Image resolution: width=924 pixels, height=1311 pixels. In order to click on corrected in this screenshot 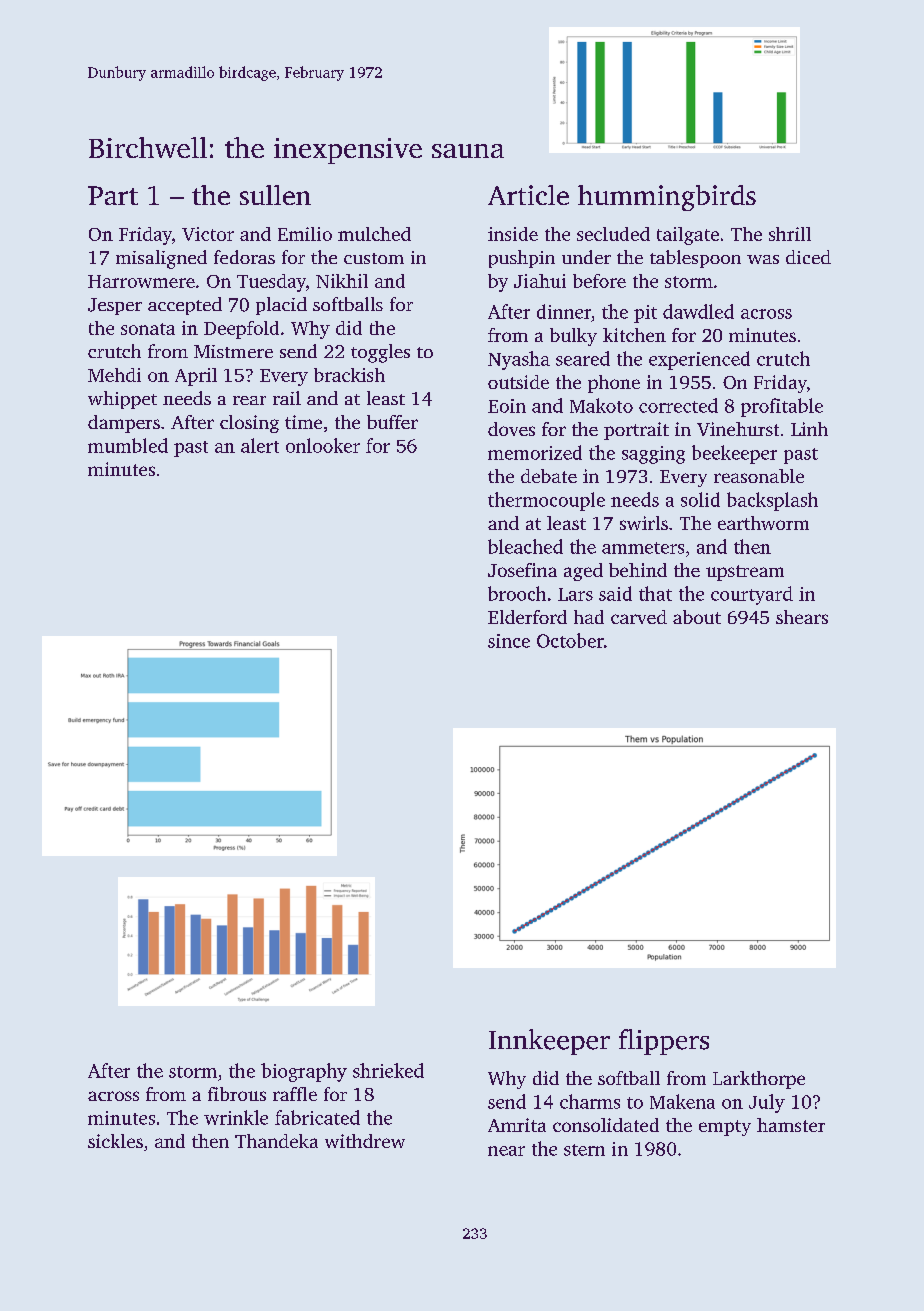, I will do `click(678, 405)`.
